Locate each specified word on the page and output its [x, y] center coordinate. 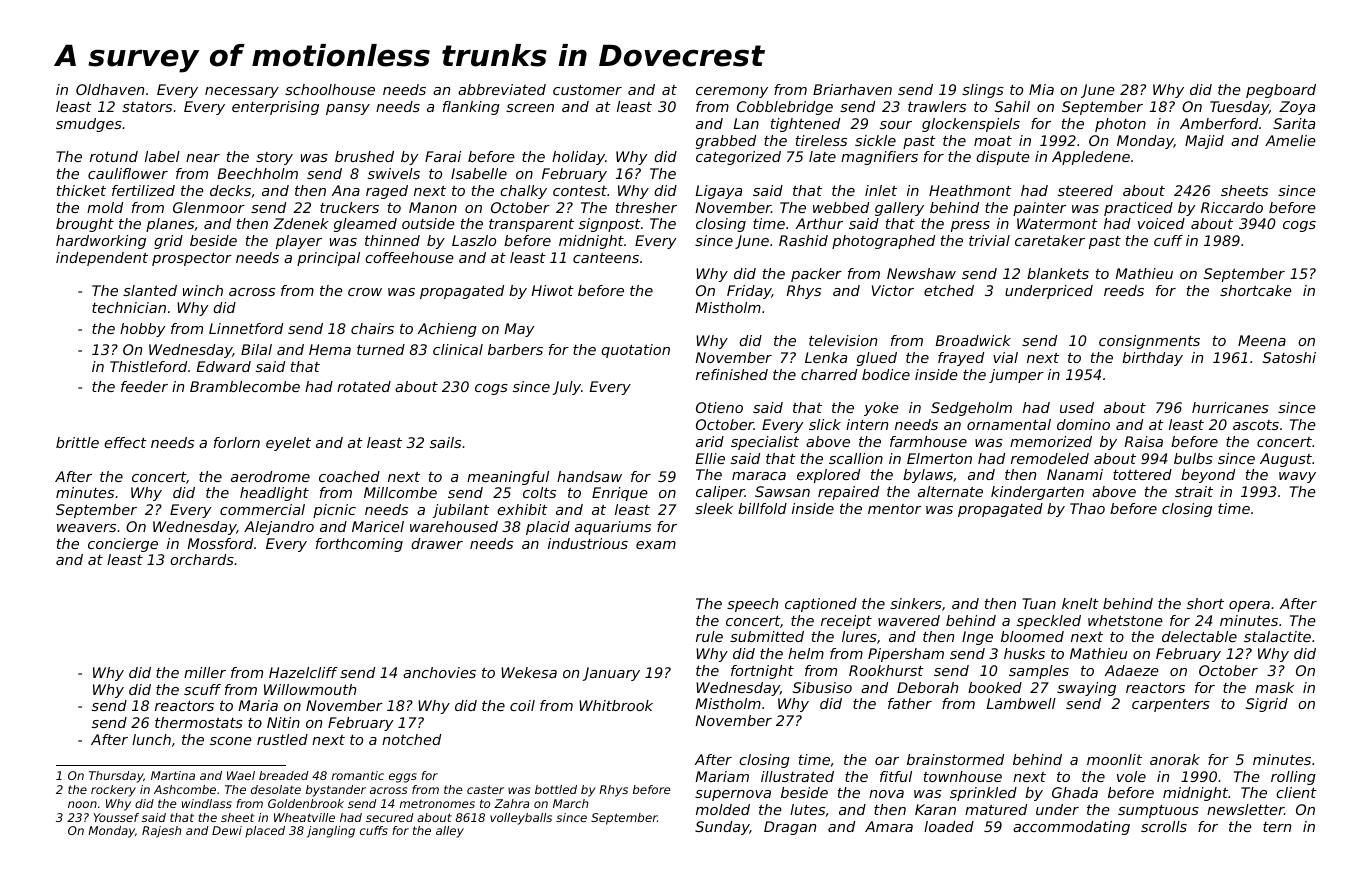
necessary [242, 92]
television [843, 340]
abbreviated [502, 89]
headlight [274, 494]
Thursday [116, 777]
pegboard [1281, 91]
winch [203, 290]
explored [828, 476]
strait [1194, 491]
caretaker [1050, 240]
